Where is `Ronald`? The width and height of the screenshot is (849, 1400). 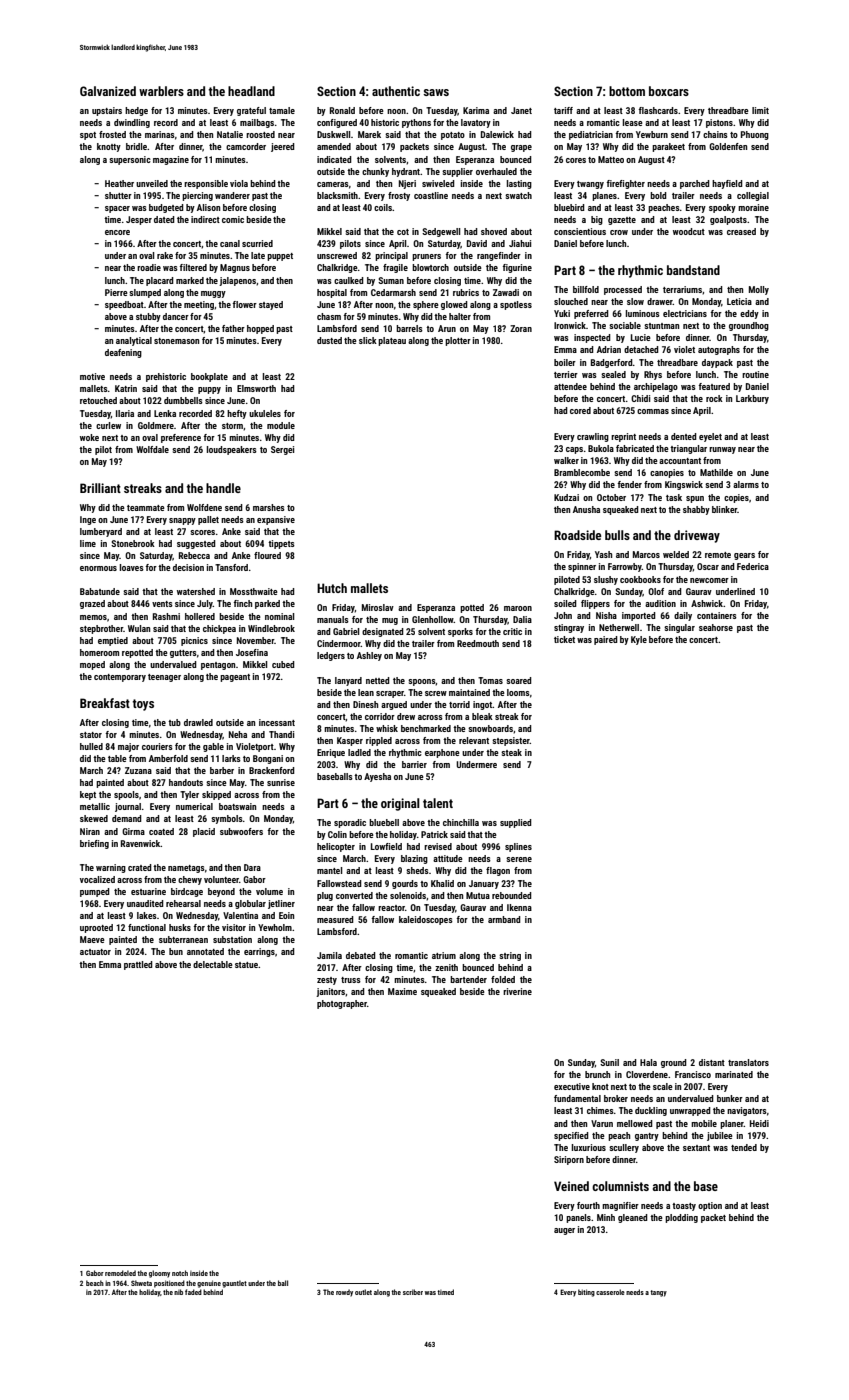
Ronald is located at coordinates (342, 110).
